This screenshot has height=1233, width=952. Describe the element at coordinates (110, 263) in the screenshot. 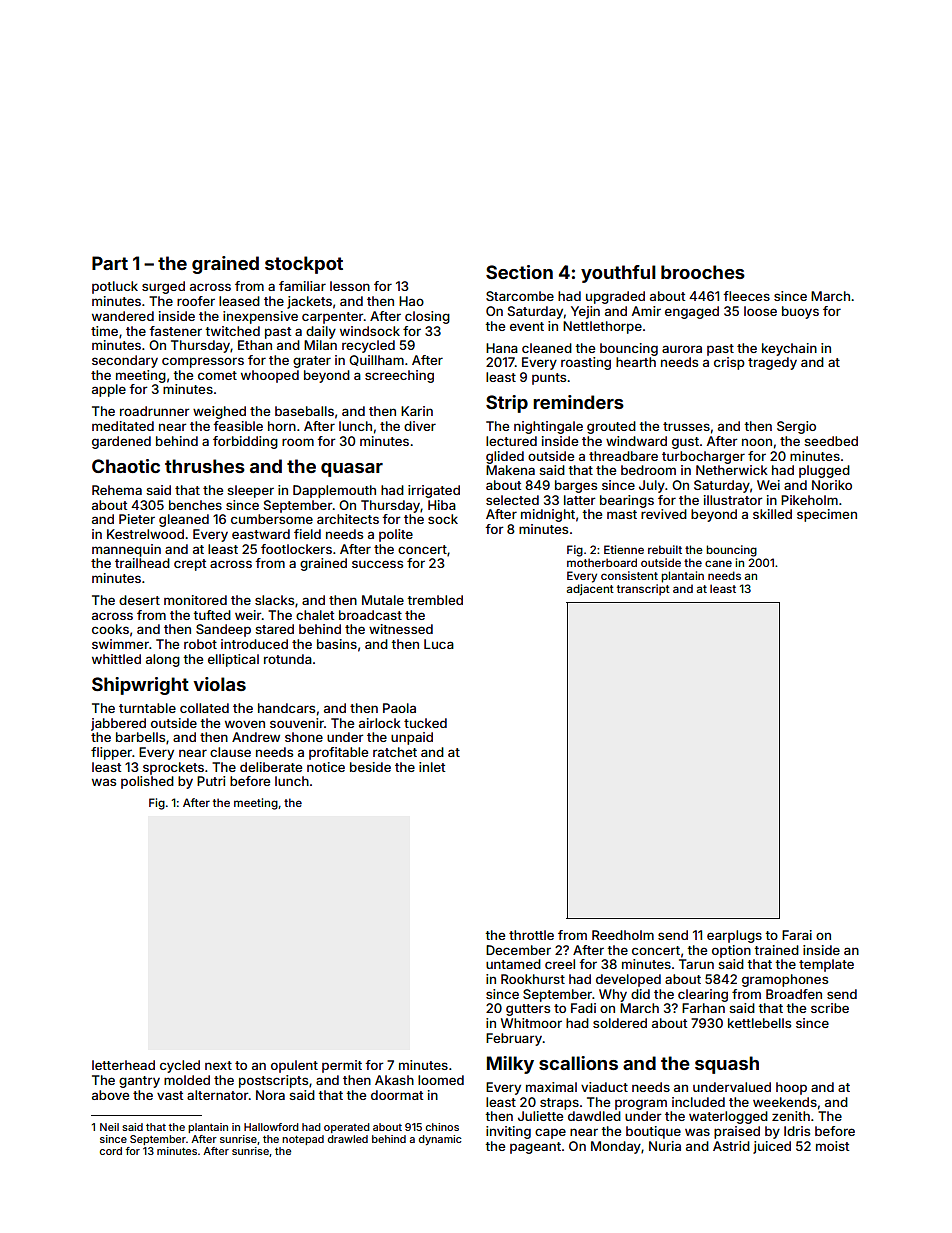

I see `Part` at that location.
